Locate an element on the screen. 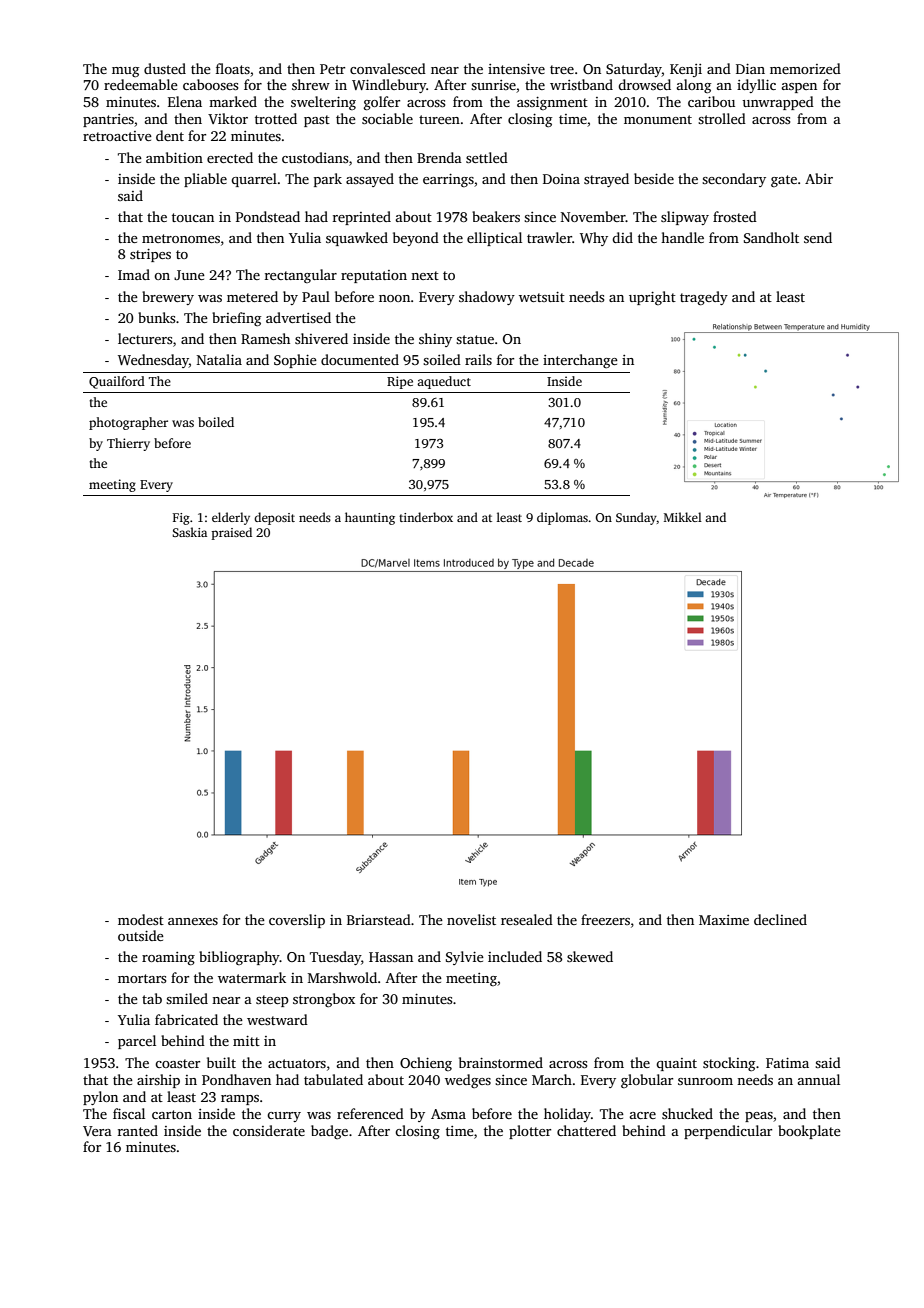 This screenshot has height=1308, width=924. Asma is located at coordinates (448, 1114).
